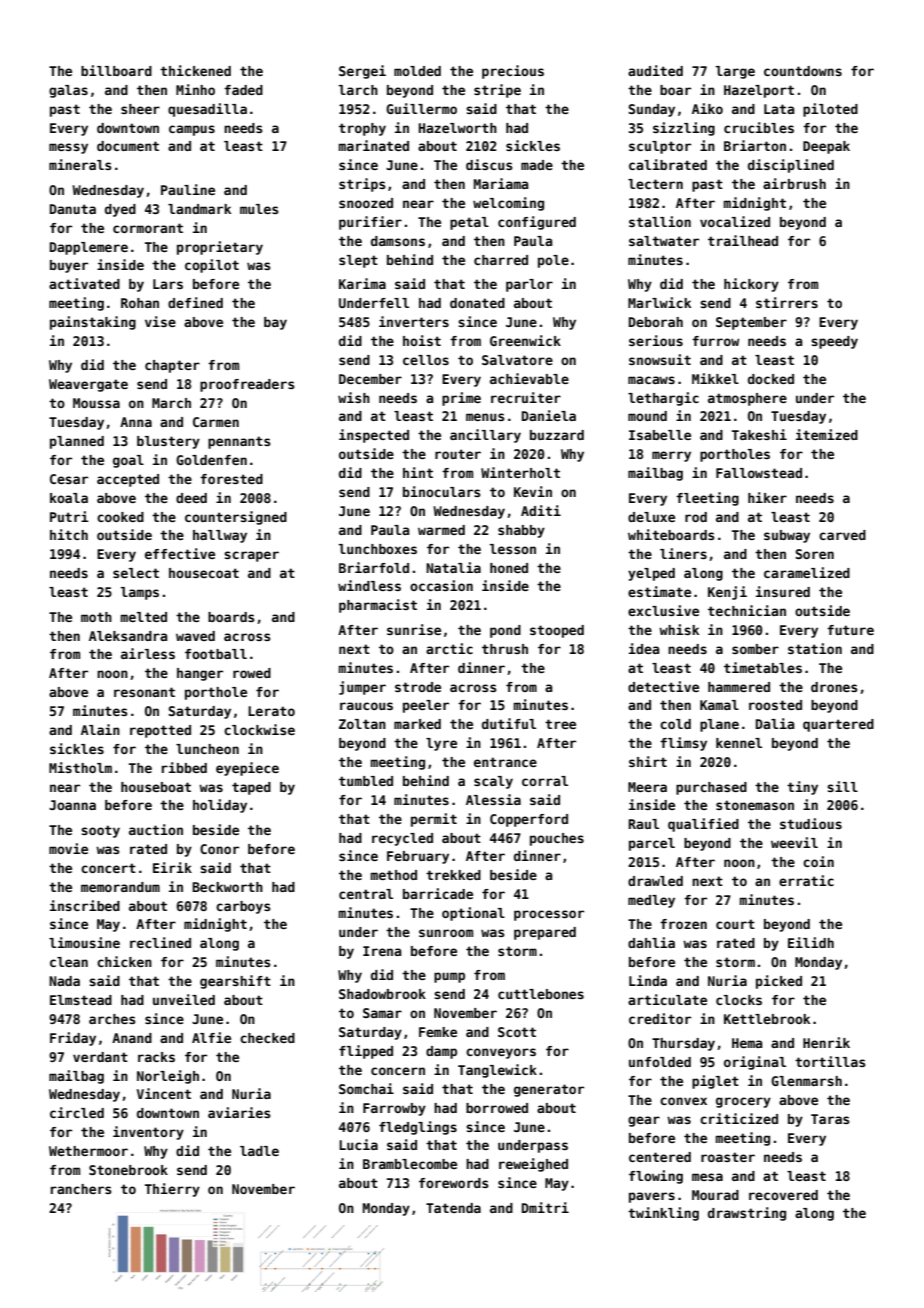  What do you see at coordinates (747, 1214) in the screenshot?
I see `drawstring` at bounding box center [747, 1214].
